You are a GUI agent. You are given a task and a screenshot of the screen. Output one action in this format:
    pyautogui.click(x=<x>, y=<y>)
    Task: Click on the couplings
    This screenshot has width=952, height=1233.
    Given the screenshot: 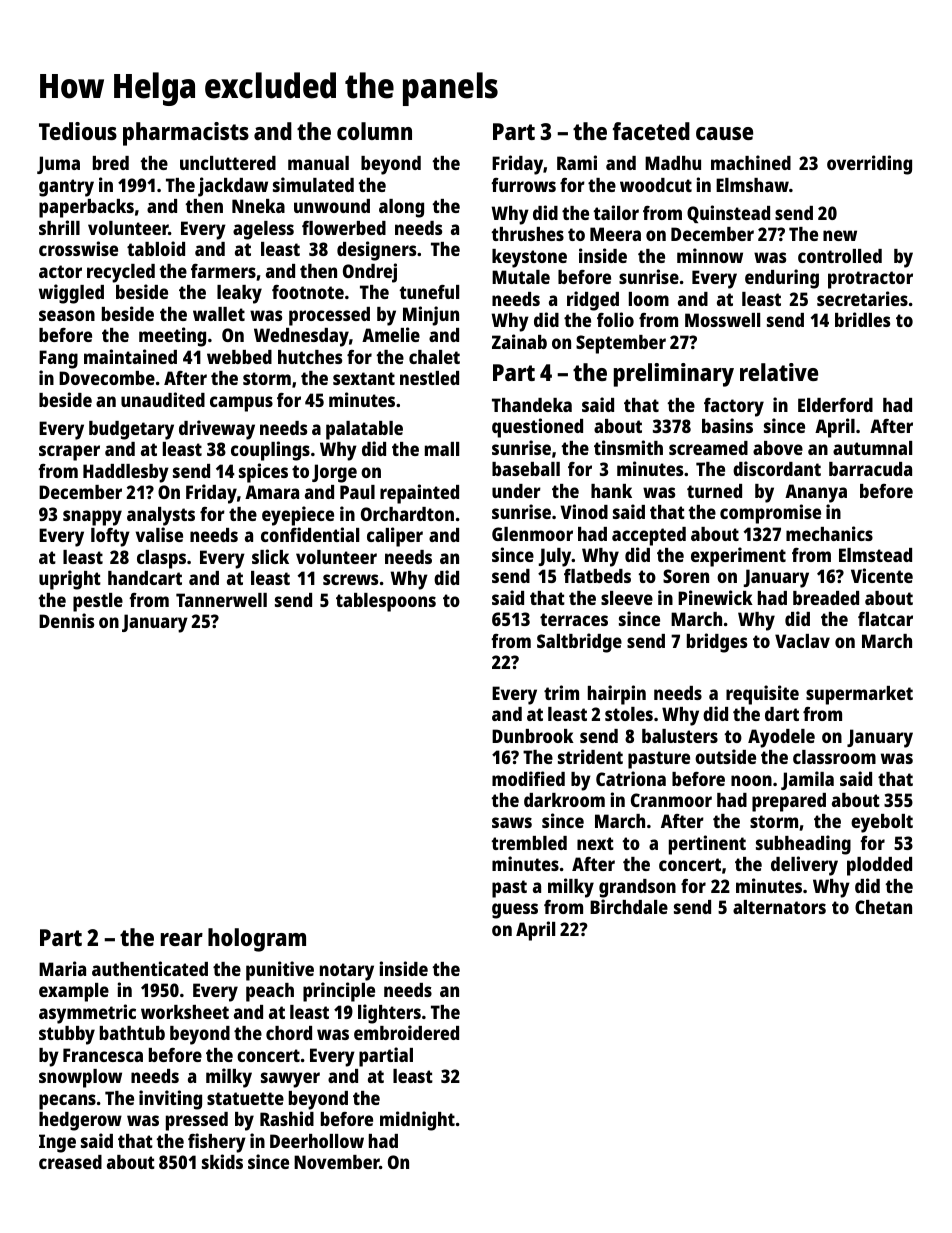 What is the action you would take?
    pyautogui.click(x=270, y=451)
